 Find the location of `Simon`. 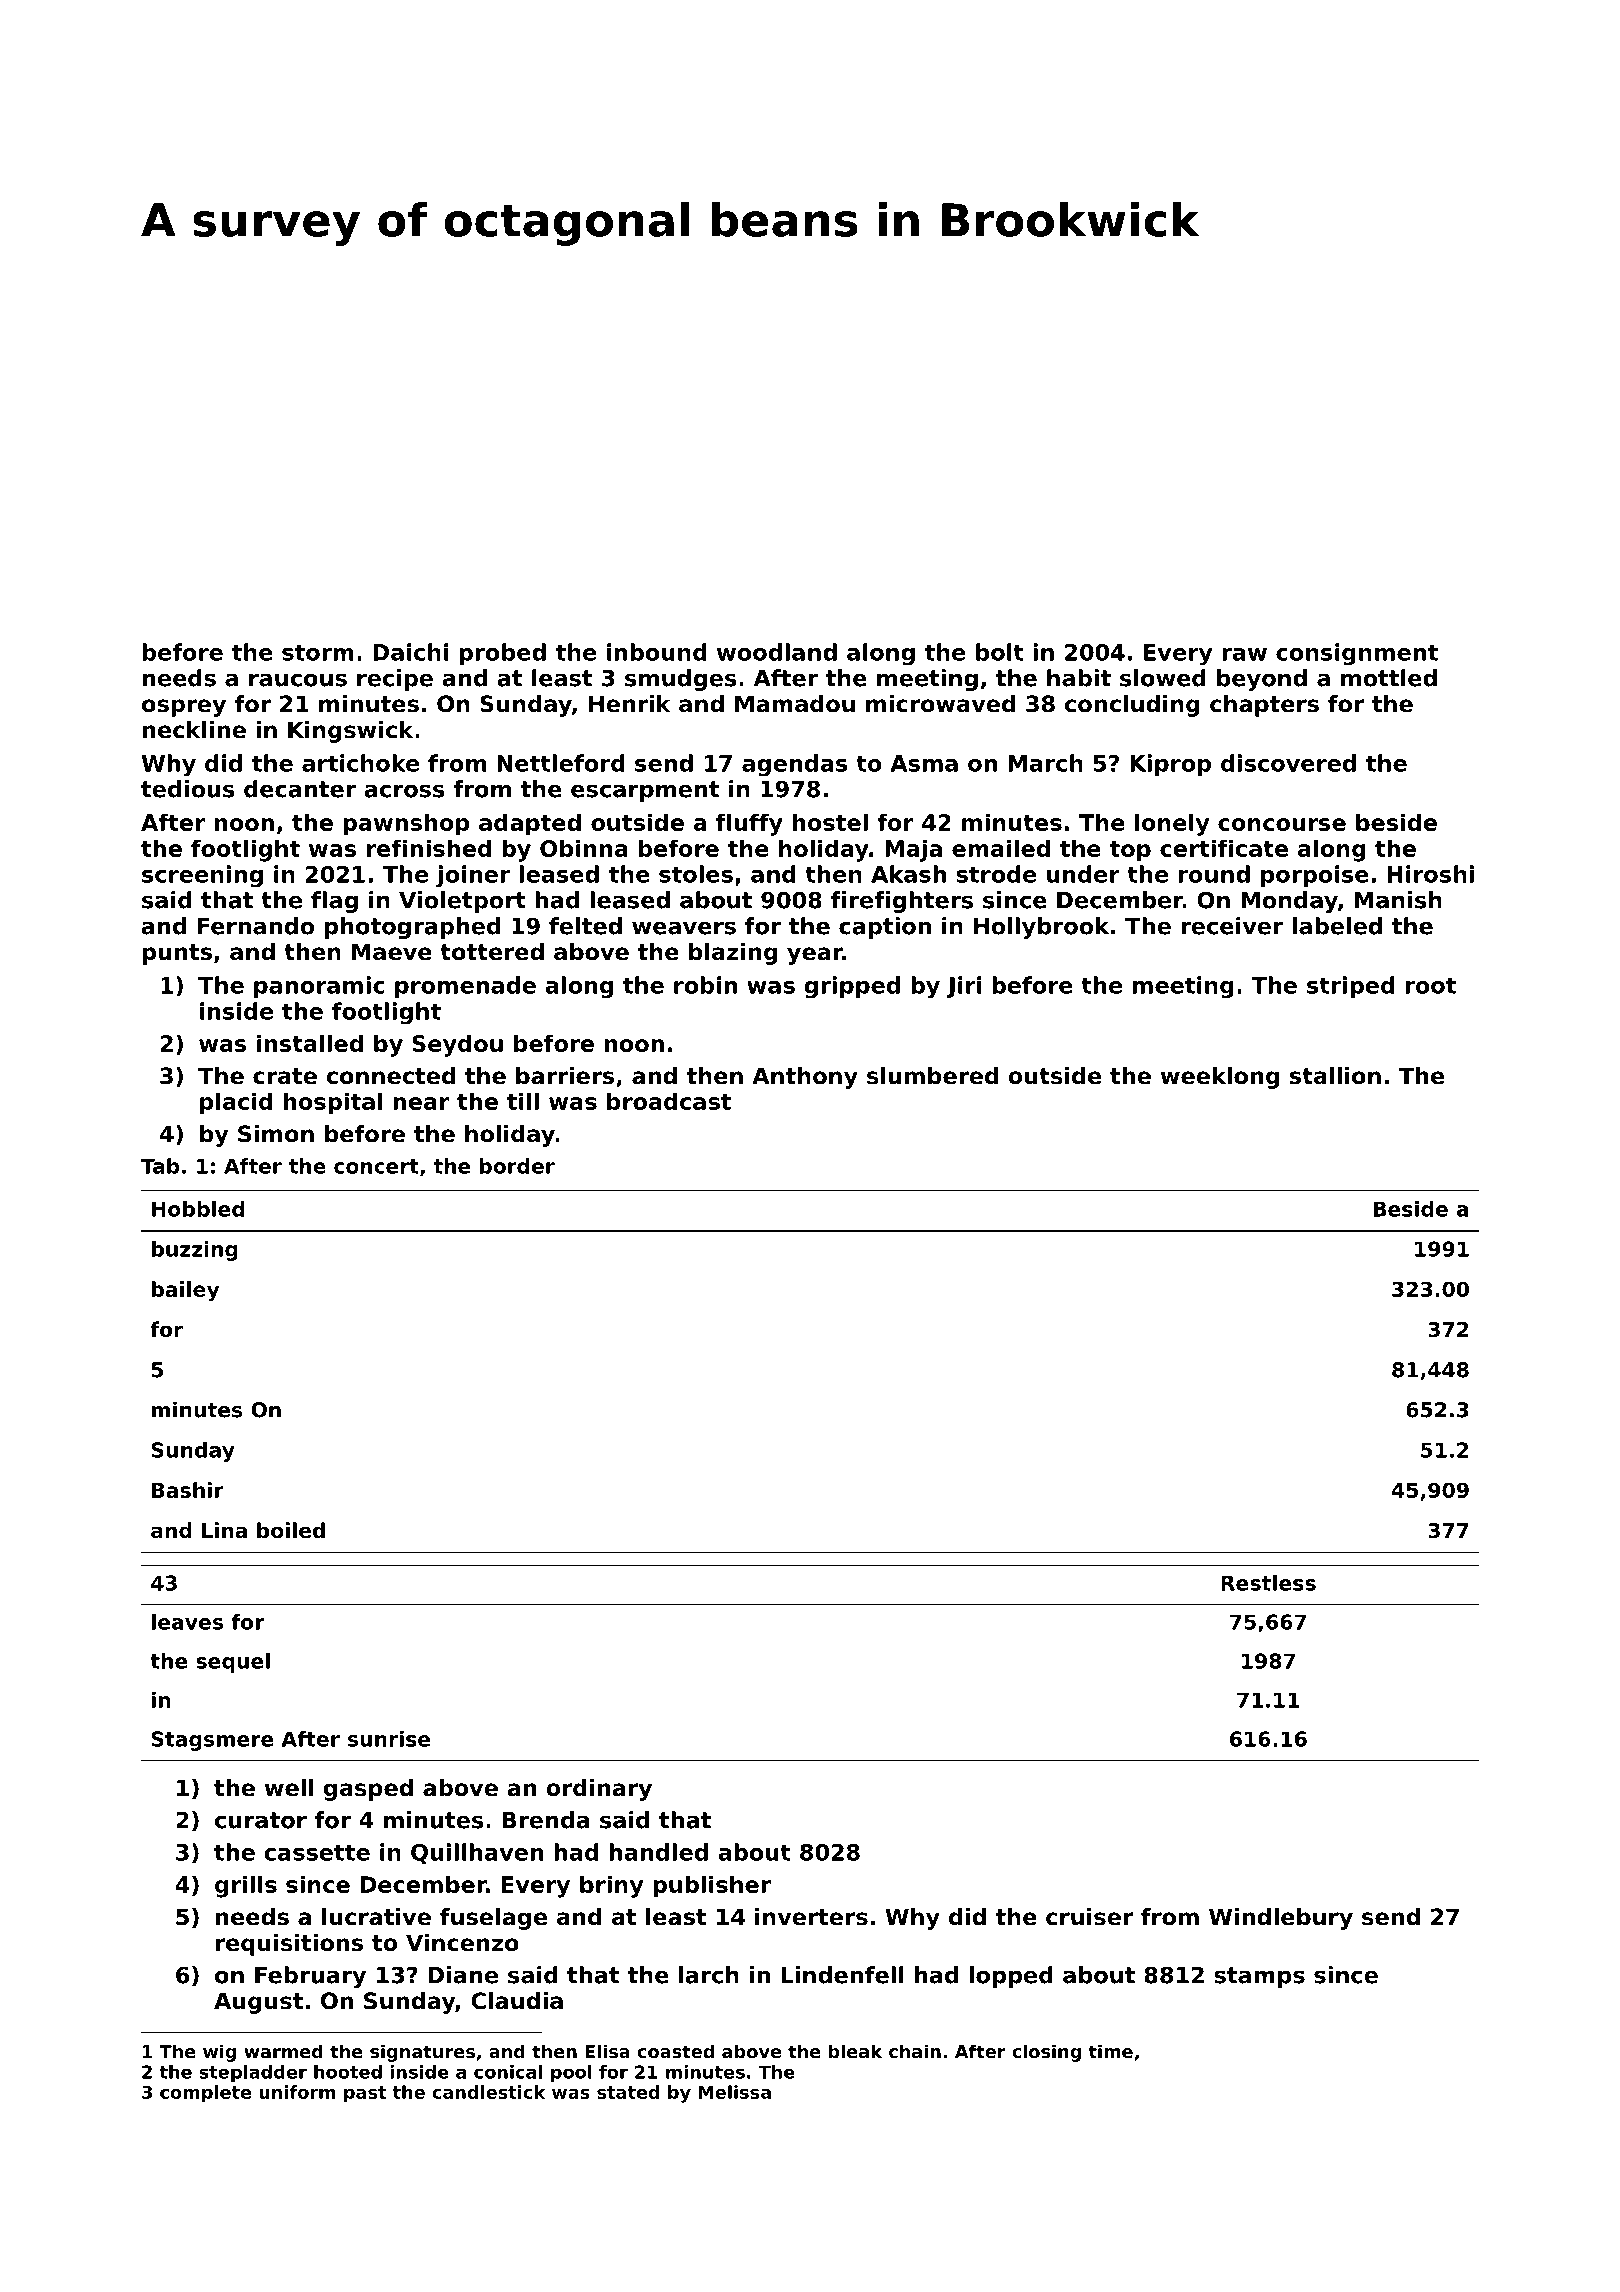

Simon is located at coordinates (276, 1134).
